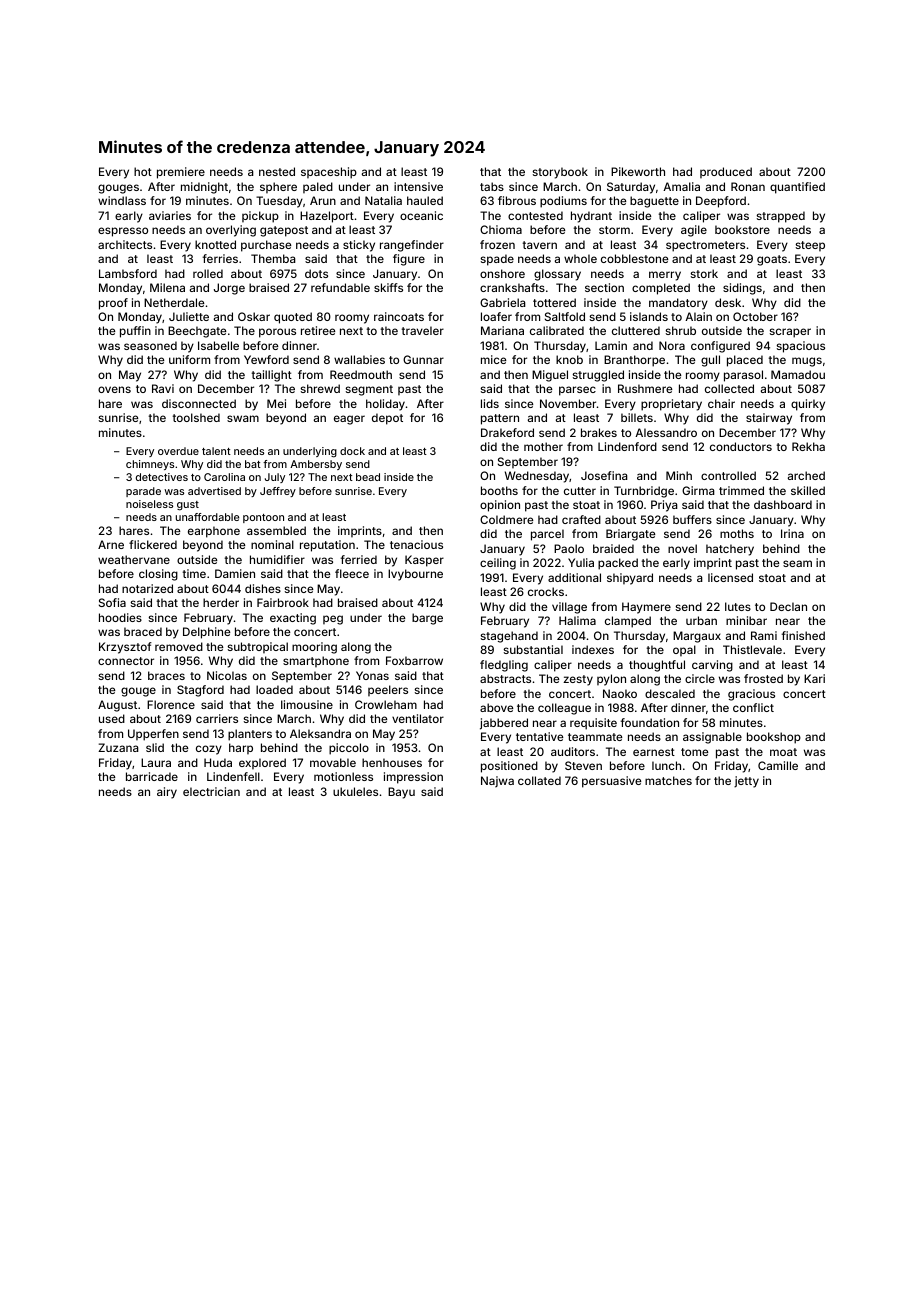  I want to click on substantial, so click(533, 649).
